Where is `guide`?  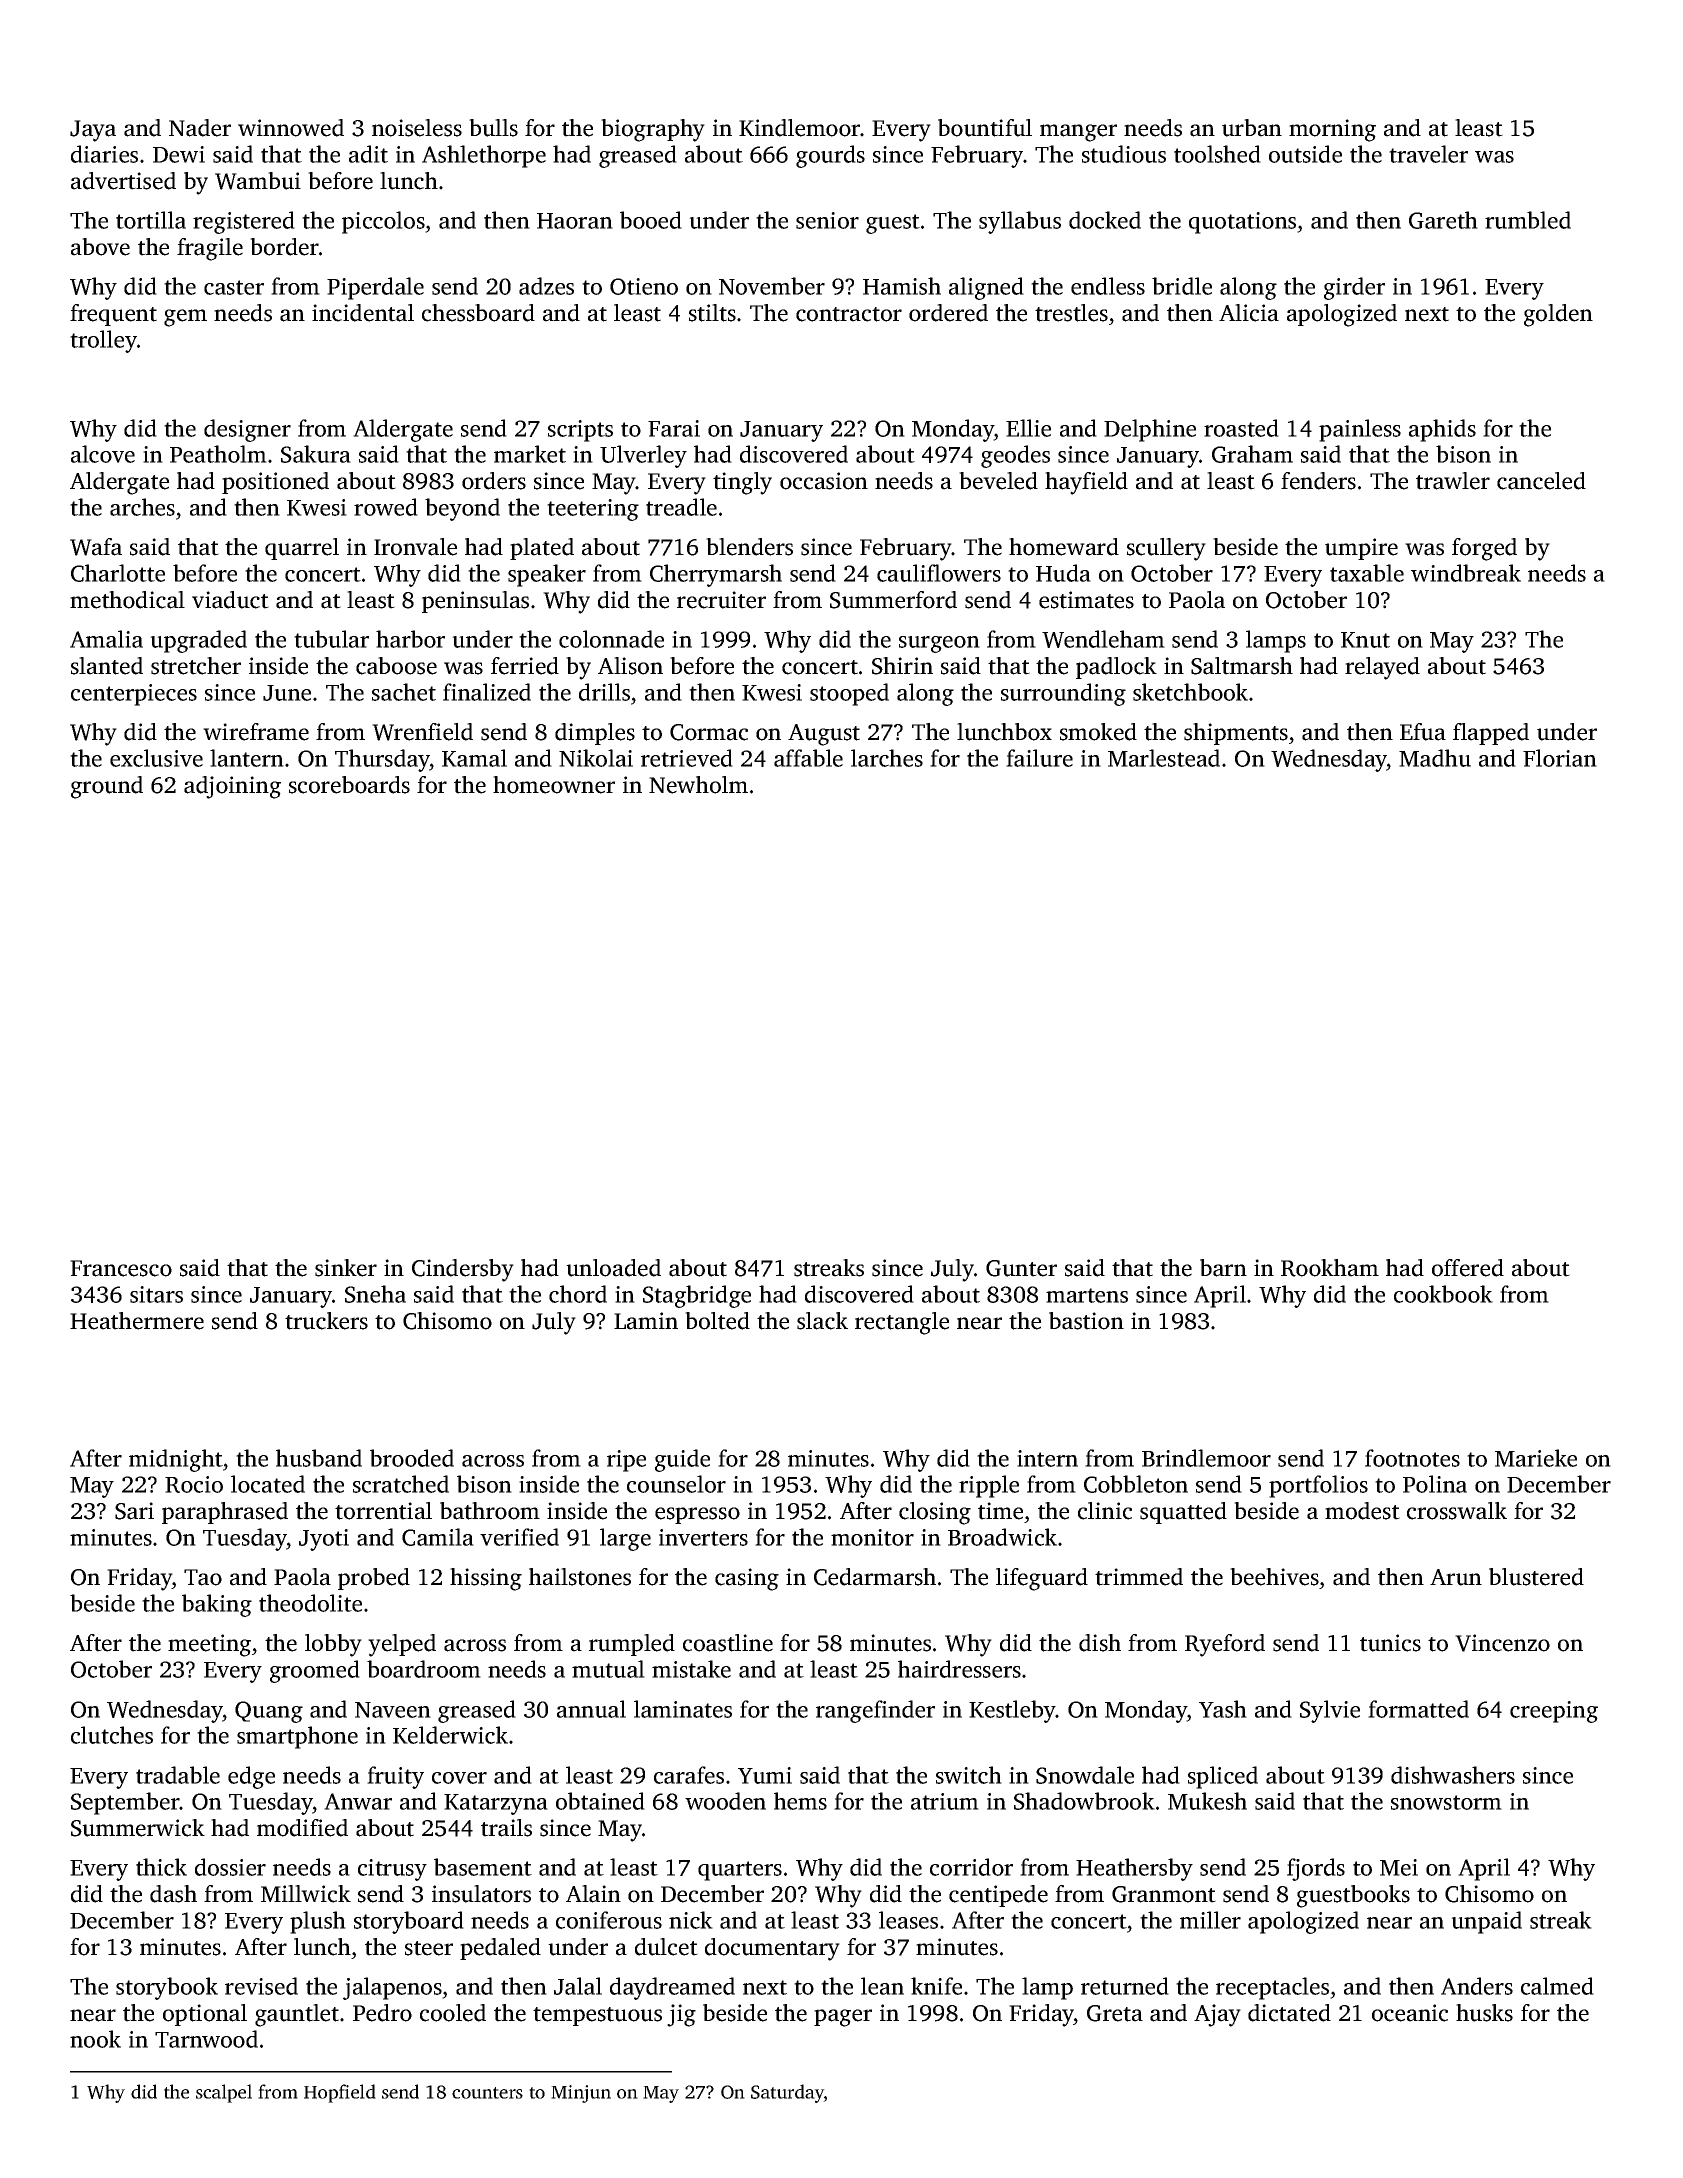
guide is located at coordinates (682, 1460).
